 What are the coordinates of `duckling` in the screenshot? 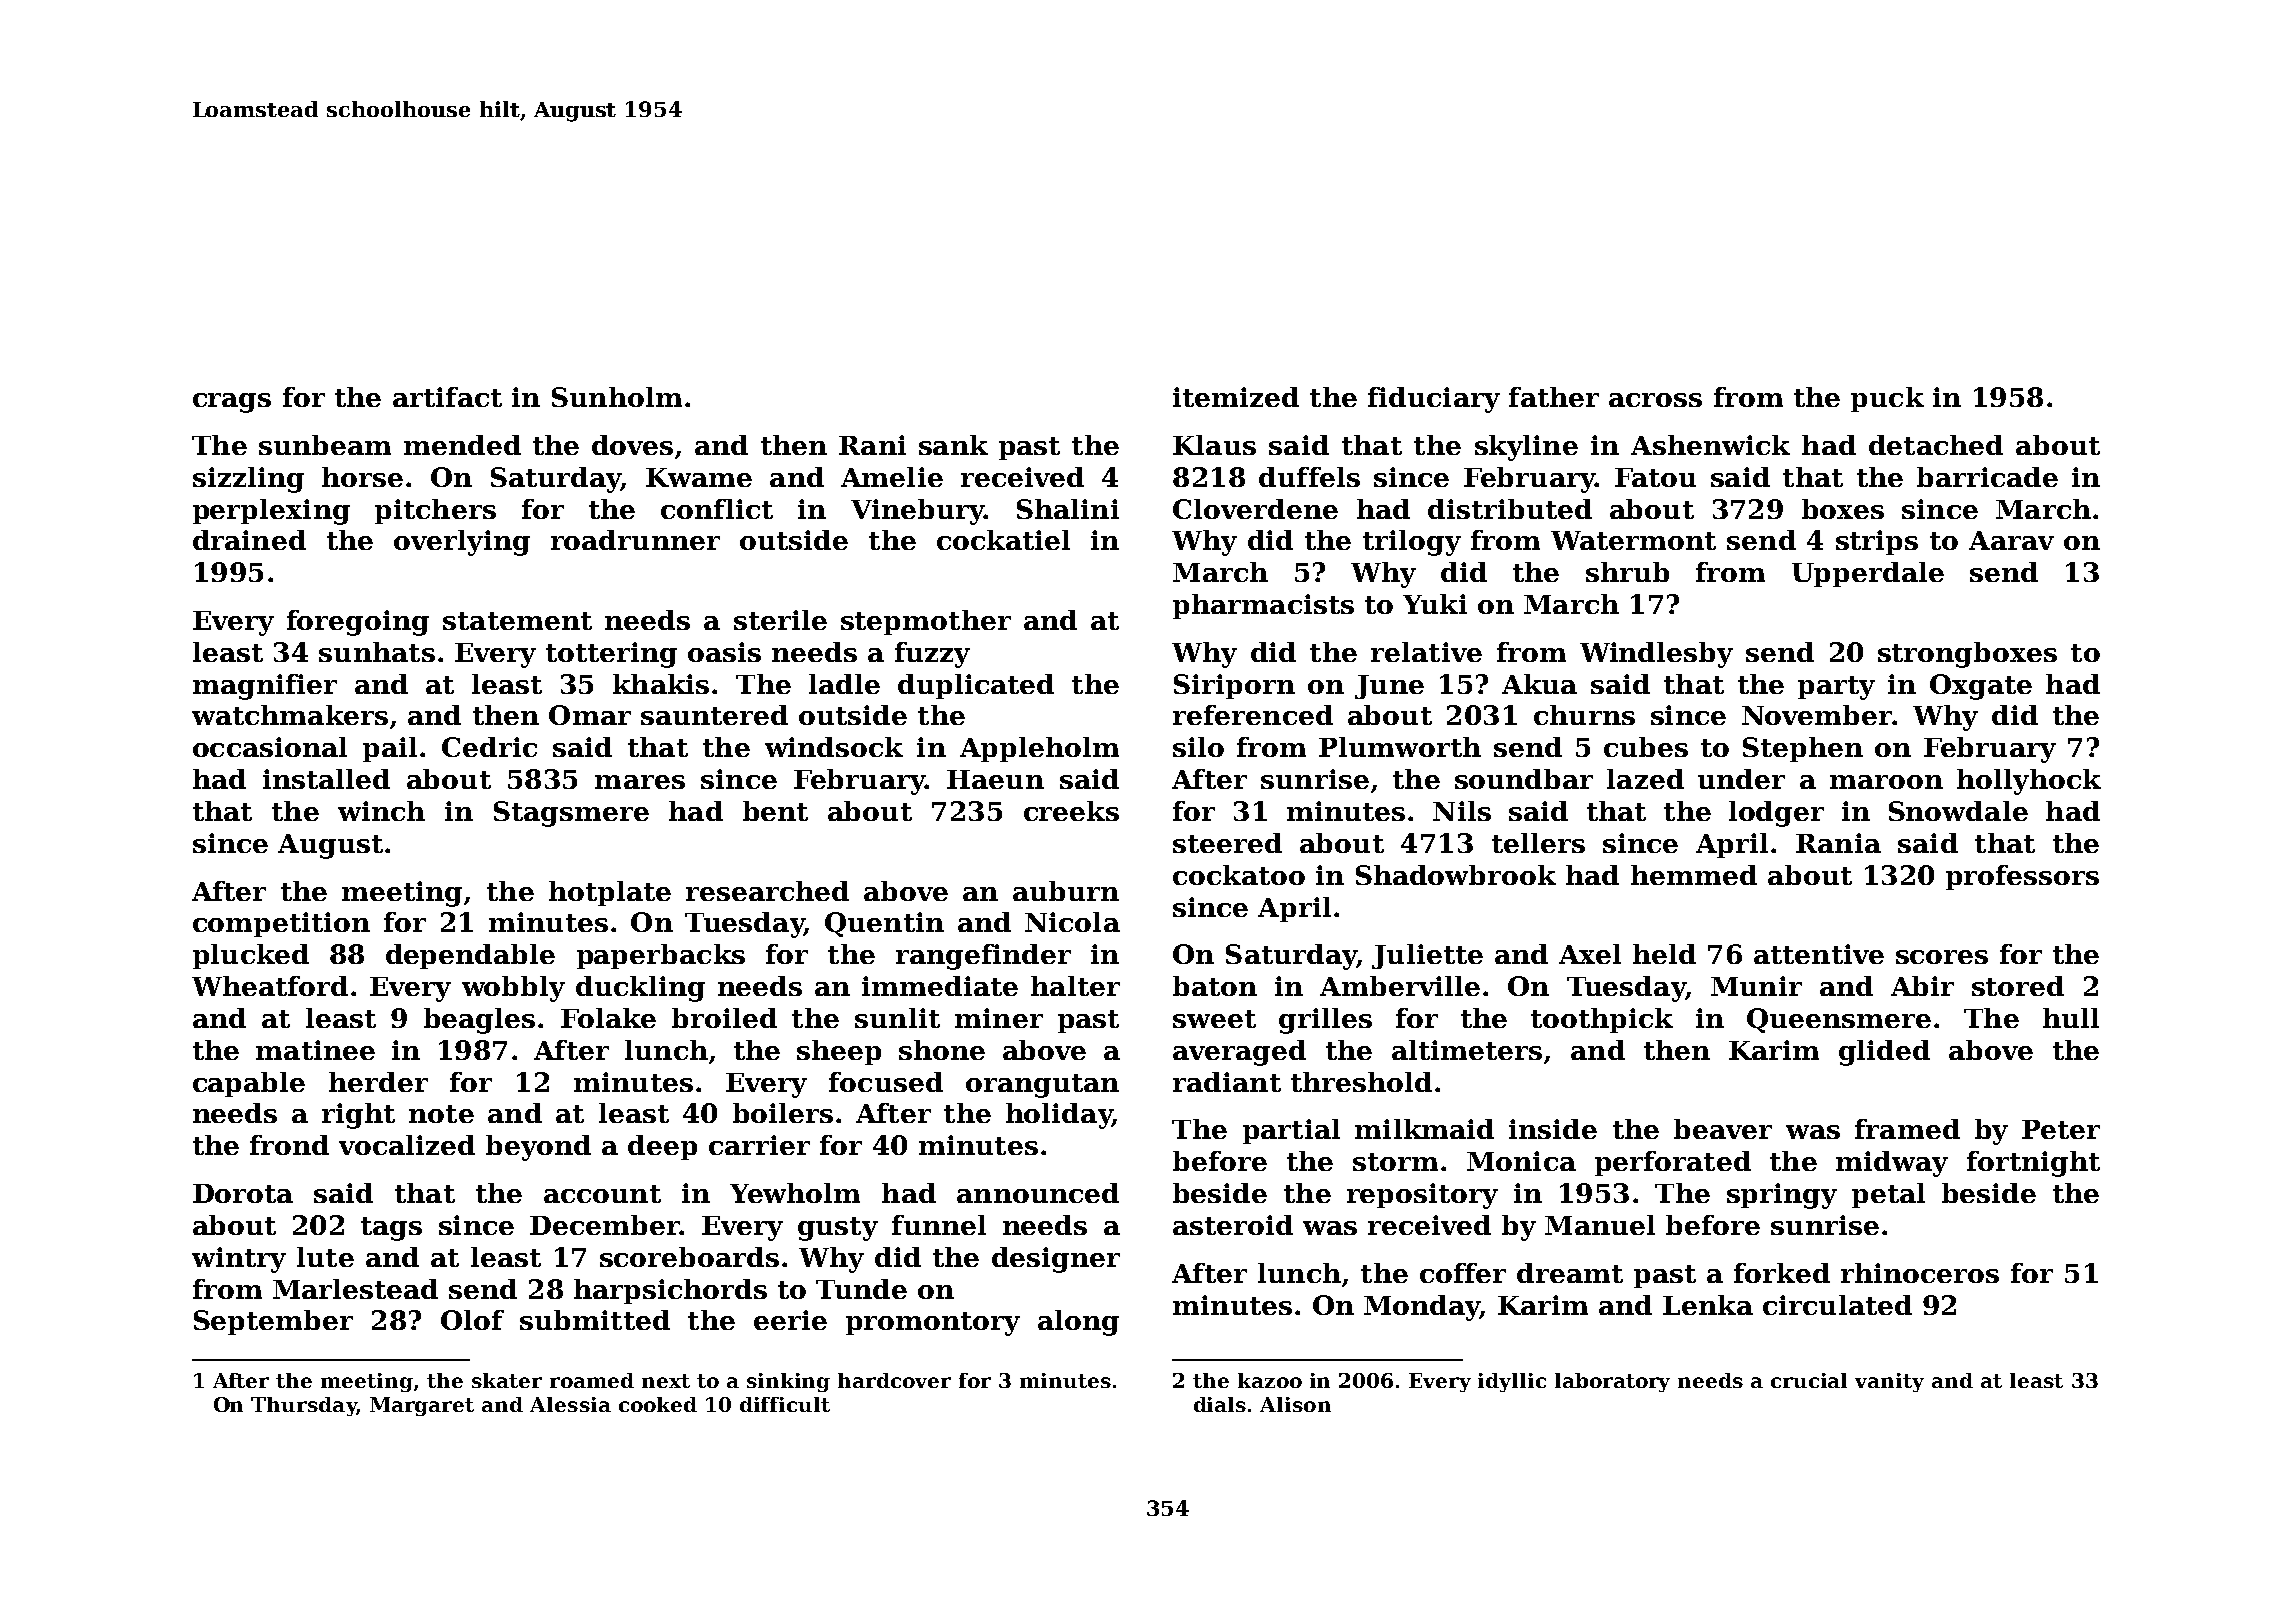 It's located at (640, 989).
